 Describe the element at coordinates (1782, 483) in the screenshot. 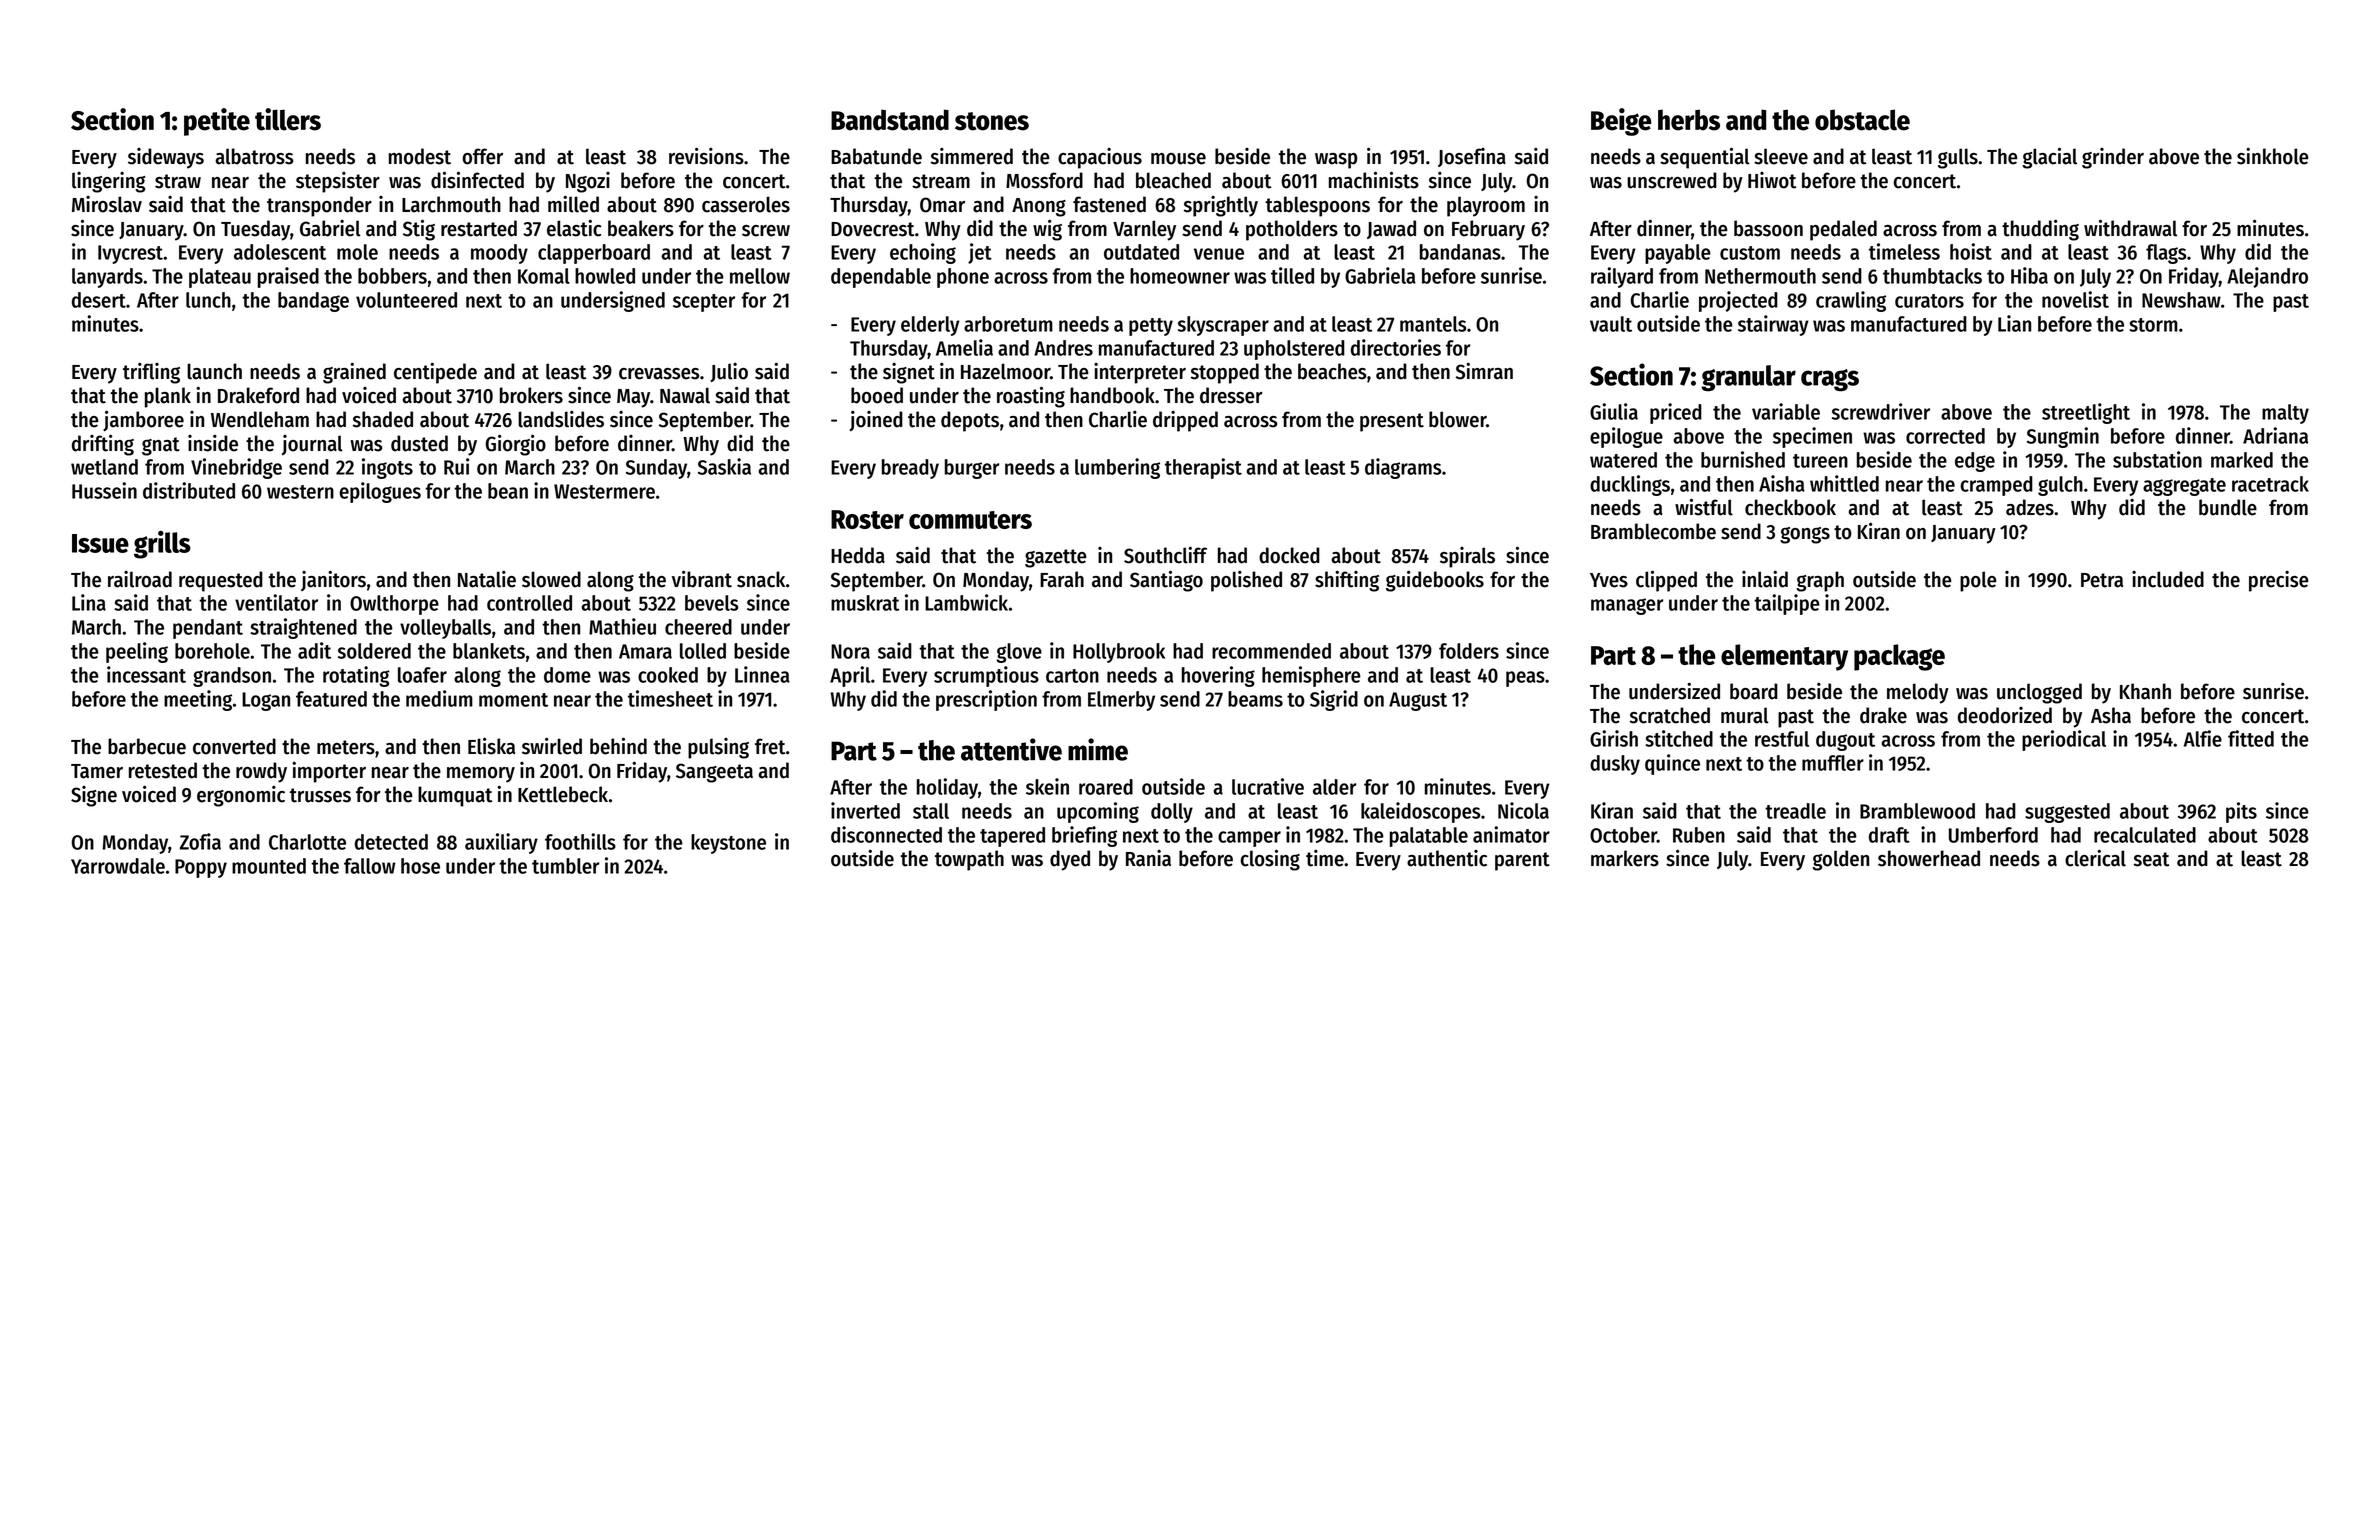

I see `Aisha` at that location.
